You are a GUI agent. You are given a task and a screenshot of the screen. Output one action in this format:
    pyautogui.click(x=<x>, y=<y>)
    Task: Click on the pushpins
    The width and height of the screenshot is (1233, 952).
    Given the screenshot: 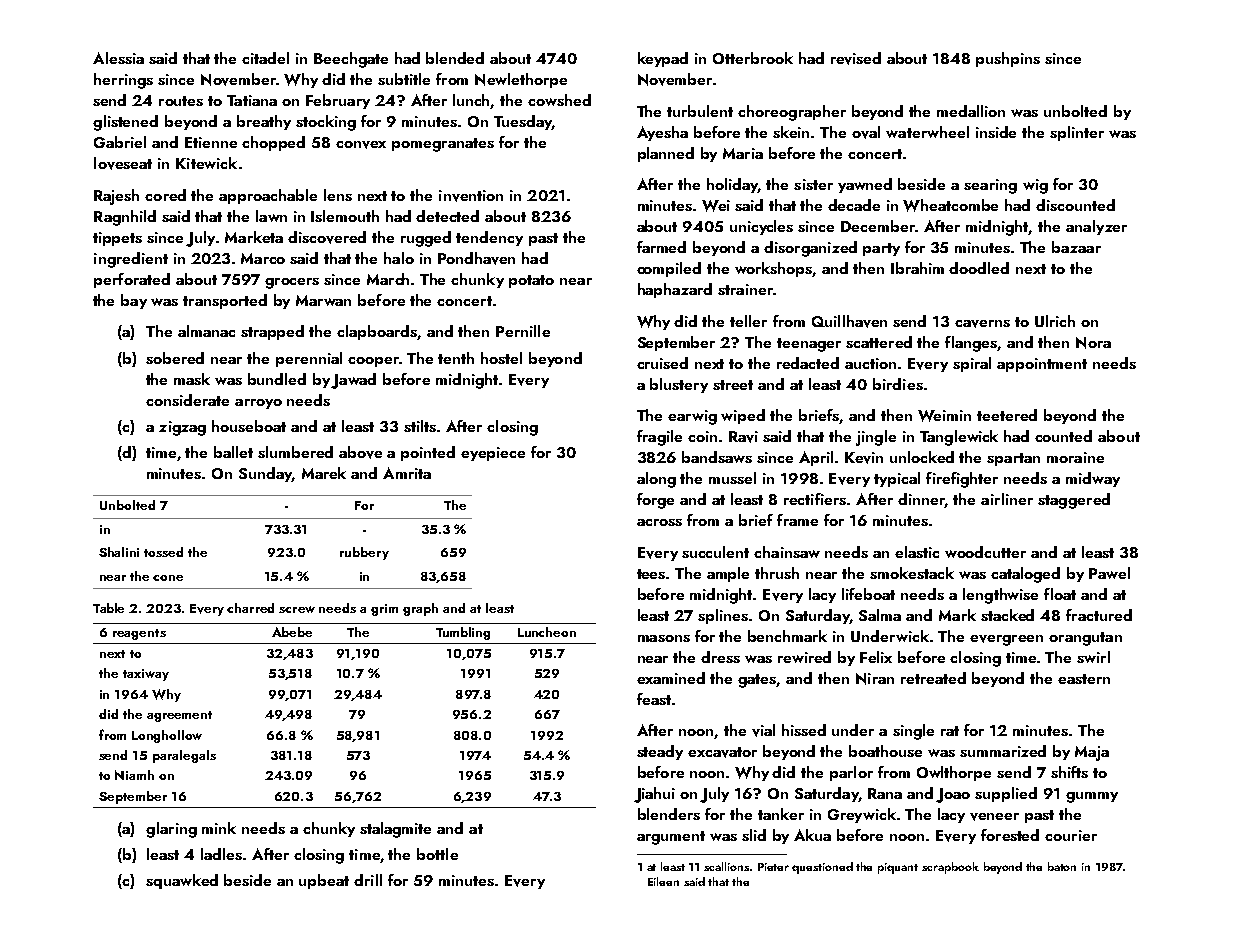 What is the action you would take?
    pyautogui.click(x=1008, y=59)
